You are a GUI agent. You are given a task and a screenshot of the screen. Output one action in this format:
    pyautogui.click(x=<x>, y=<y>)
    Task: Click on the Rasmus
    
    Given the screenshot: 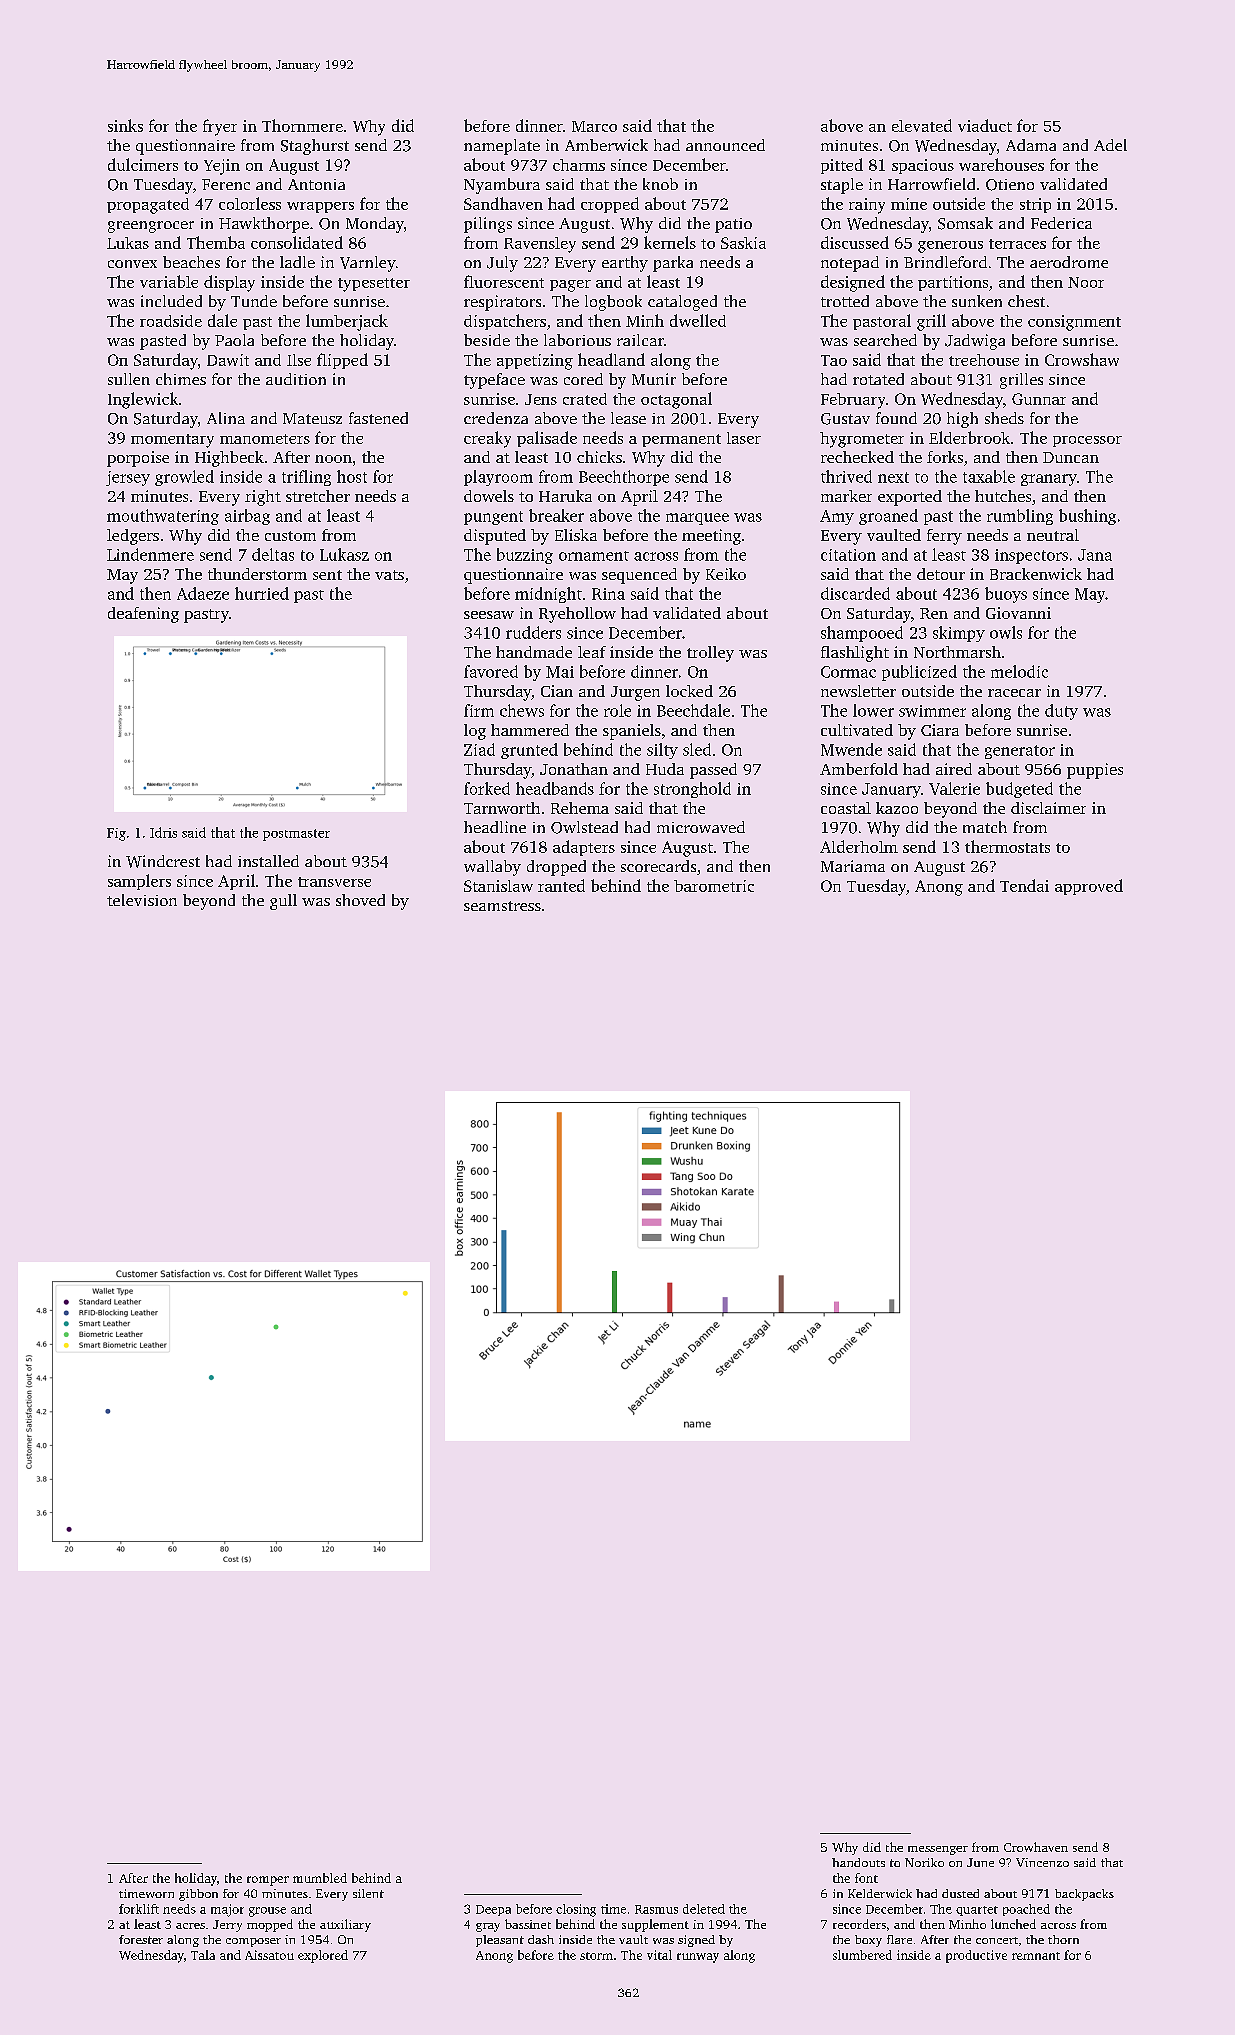 What is the action you would take?
    pyautogui.click(x=656, y=1909)
